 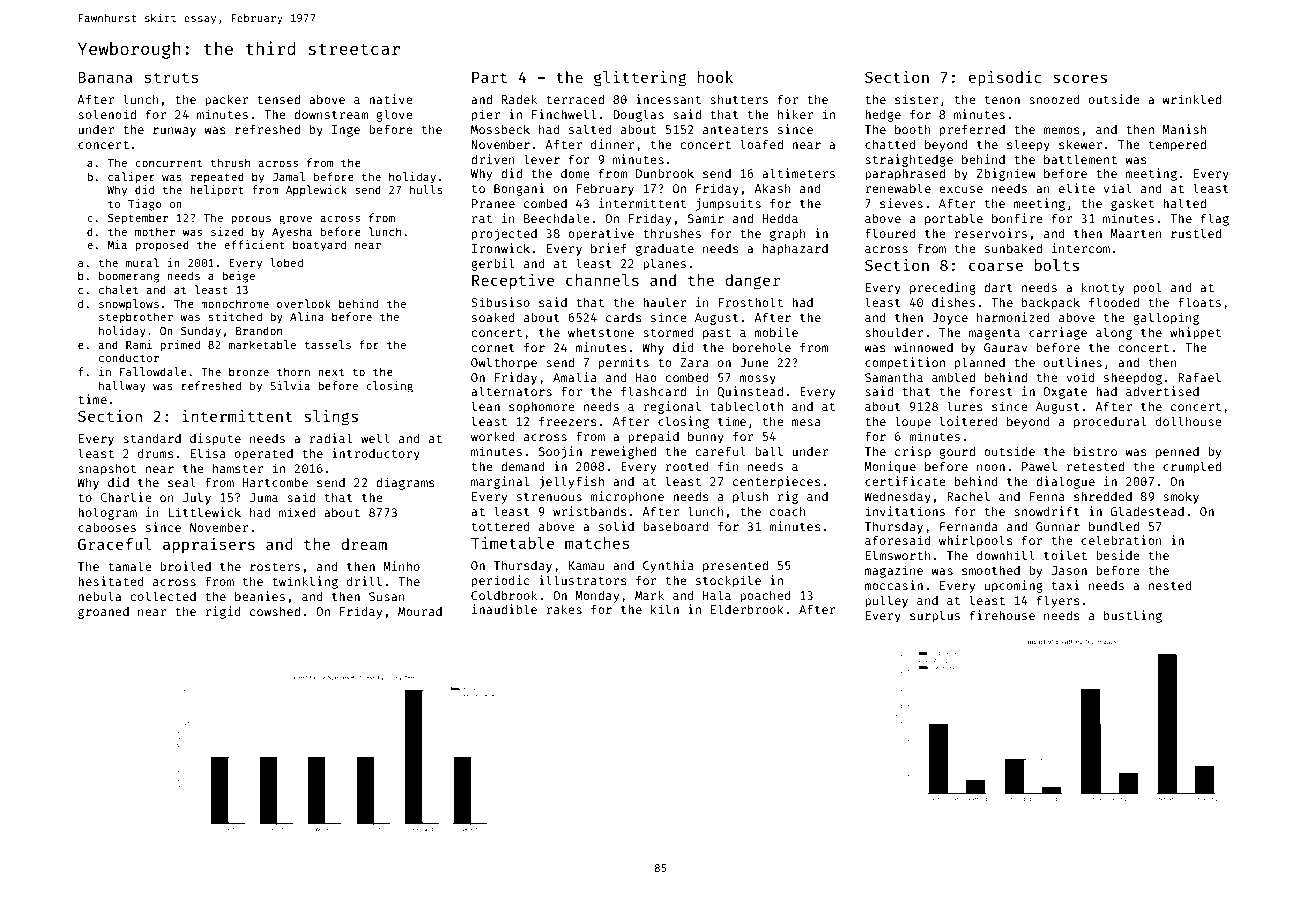 What do you see at coordinates (103, 613) in the screenshot?
I see `groaned` at bounding box center [103, 613].
